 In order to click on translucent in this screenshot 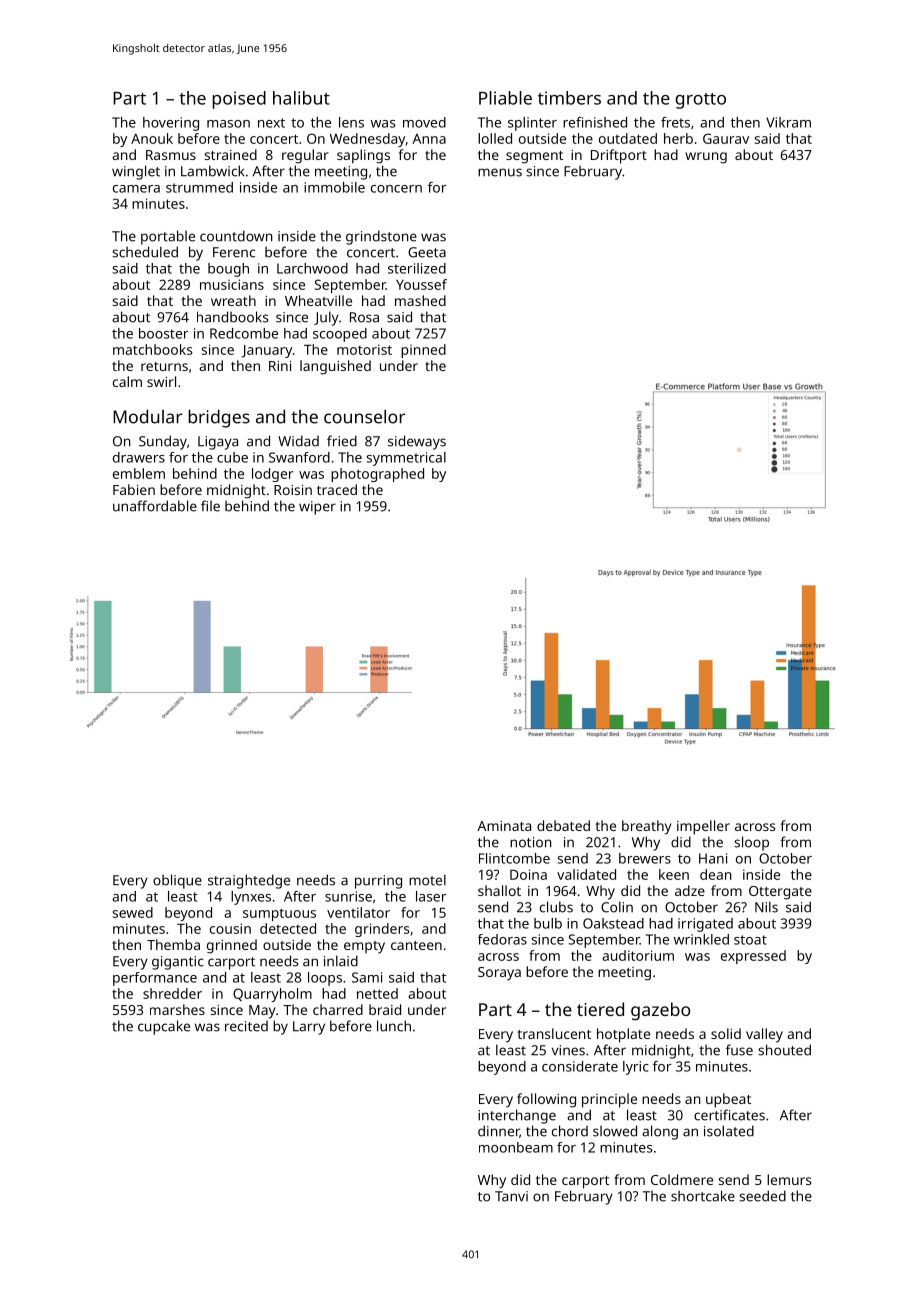, I will do `click(554, 1033)`.
